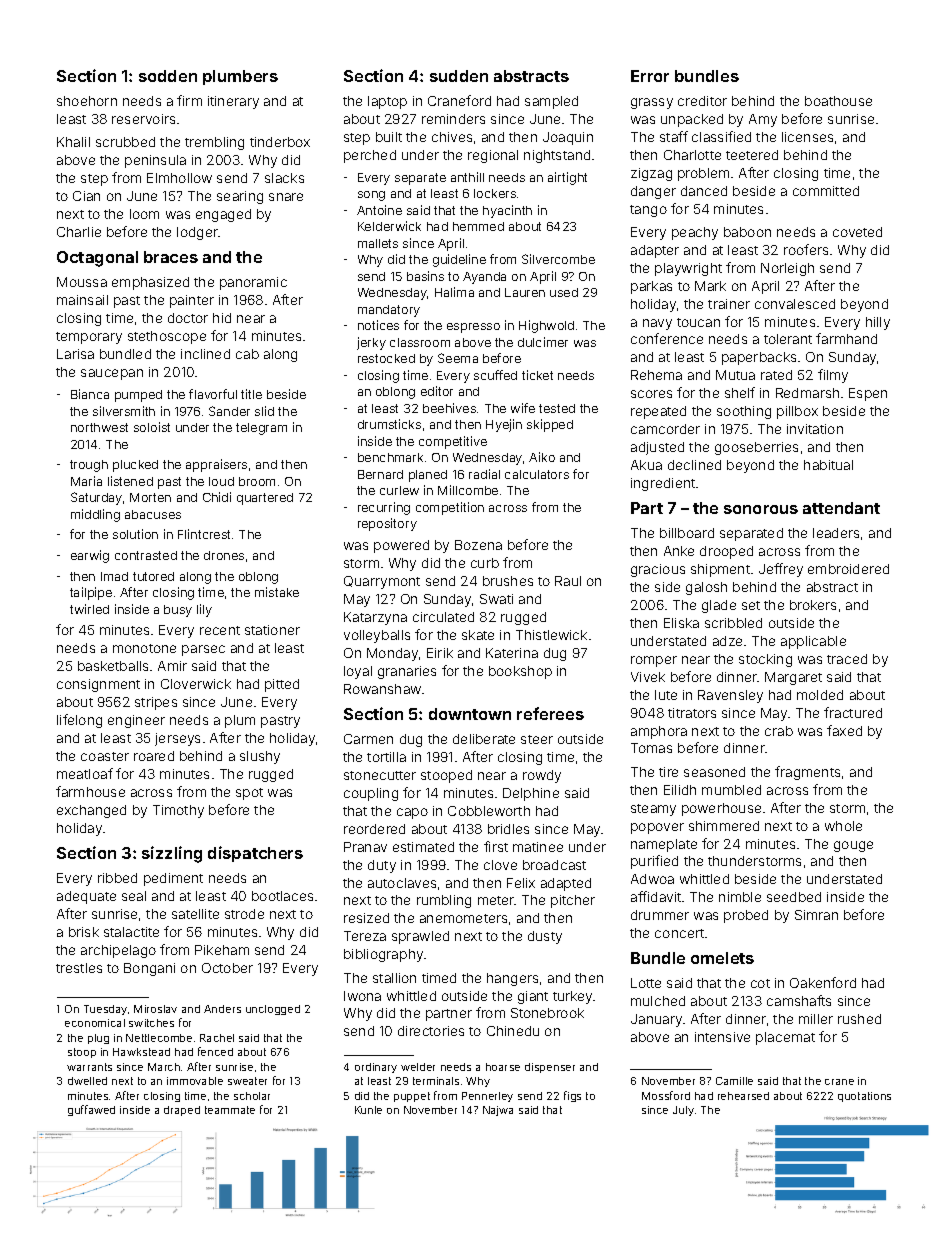  Describe the element at coordinates (484, 278) in the page. I see `Ayanda` at that location.
